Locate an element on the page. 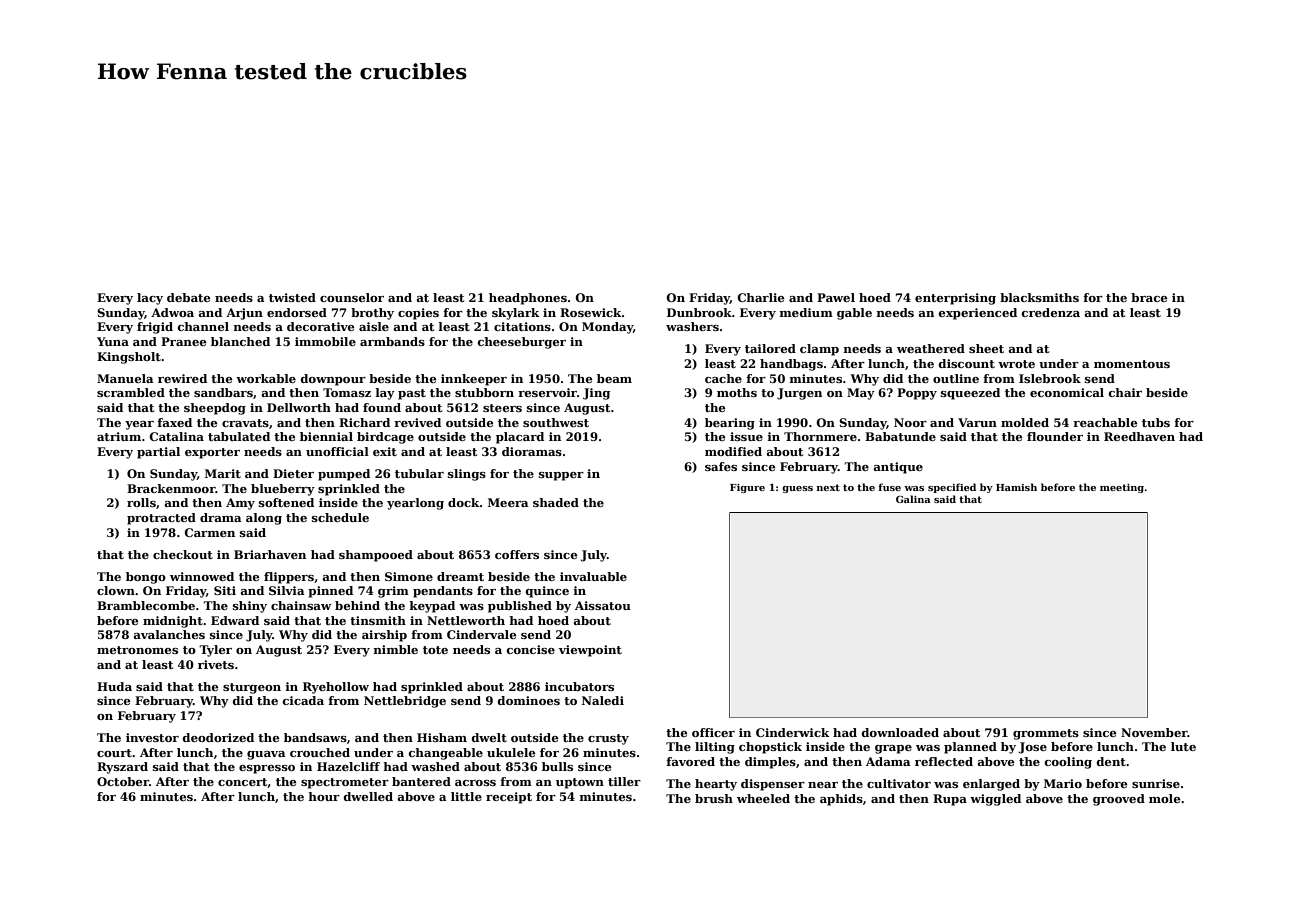 Image resolution: width=1308 pixels, height=924 pixels. Naledi is located at coordinates (603, 700).
